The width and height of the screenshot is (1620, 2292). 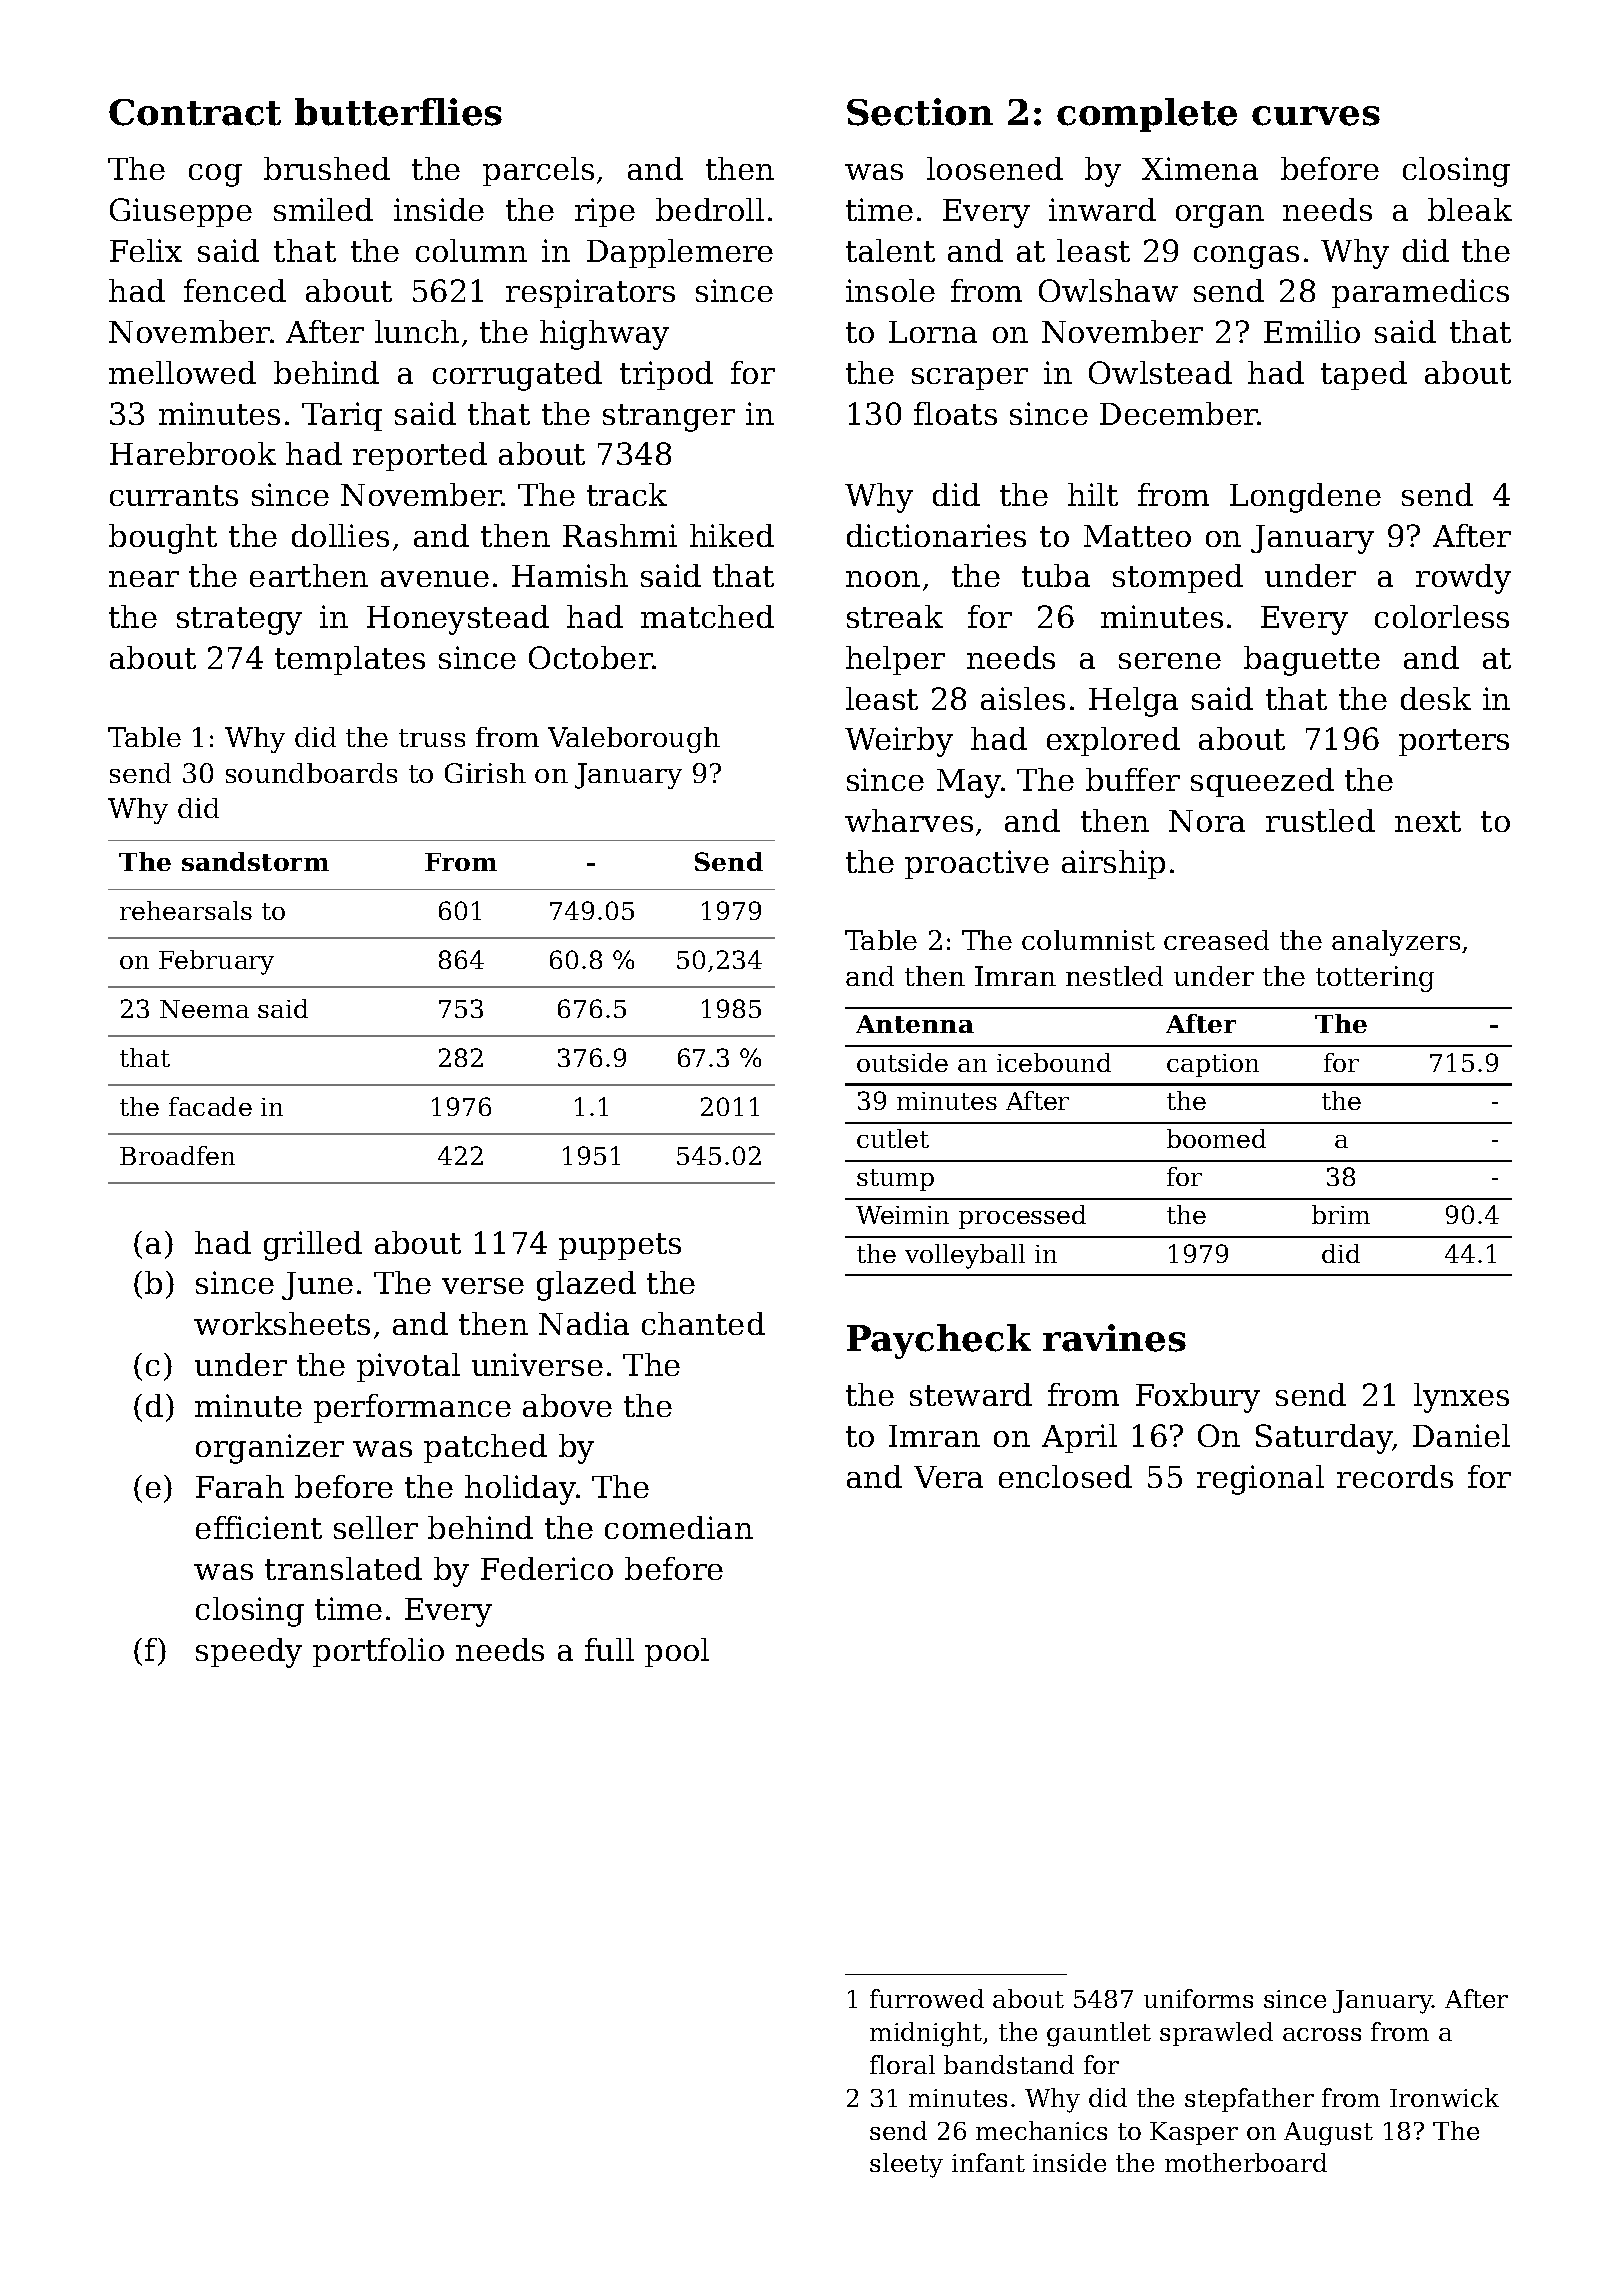 I want to click on curves, so click(x=1316, y=116).
